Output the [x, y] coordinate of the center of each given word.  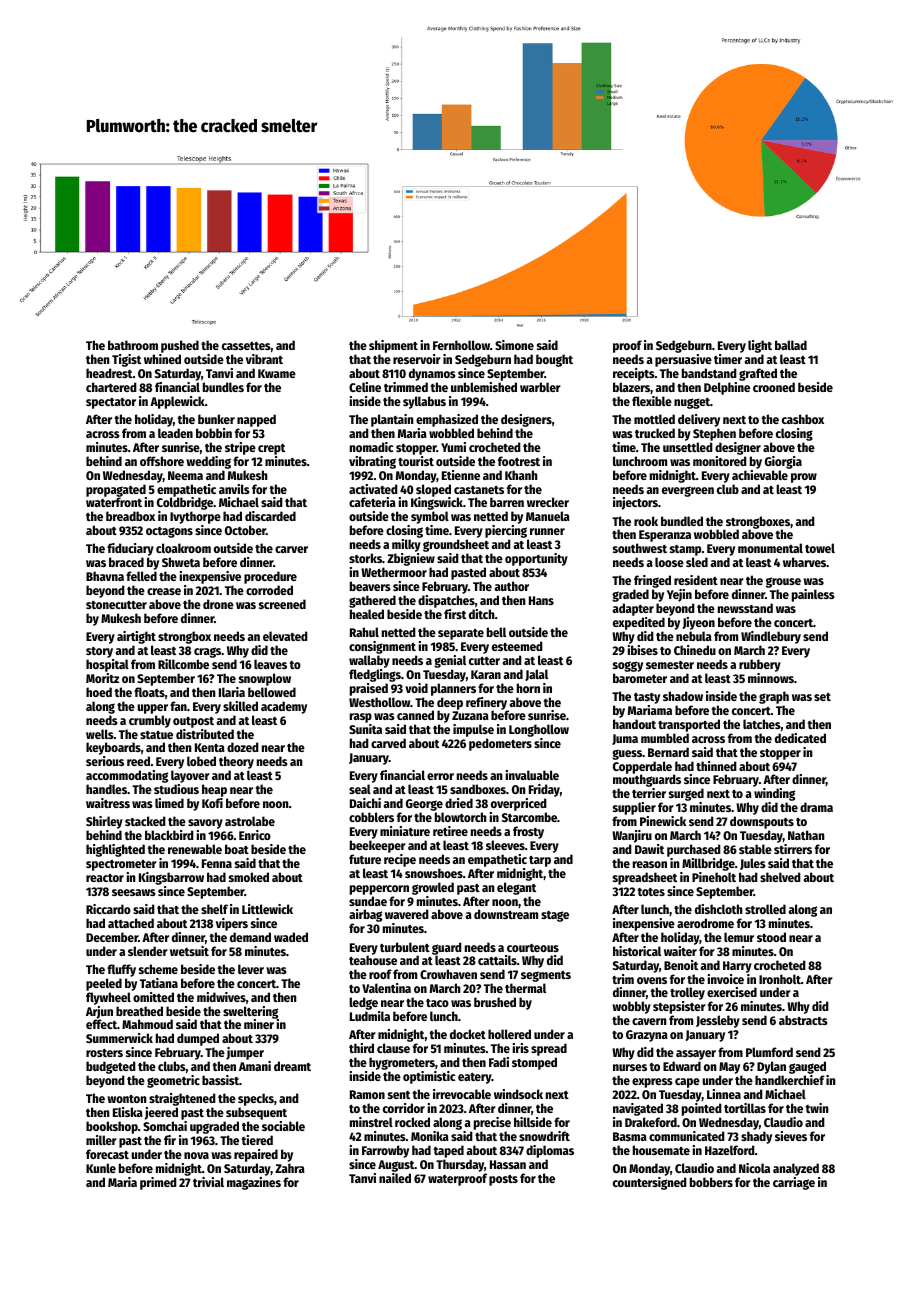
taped [449, 1151]
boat [237, 849]
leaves [270, 664]
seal [360, 789]
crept [271, 449]
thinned [716, 766]
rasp [361, 718]
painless [813, 595]
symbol [430, 518]
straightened [182, 1099]
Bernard [668, 752]
